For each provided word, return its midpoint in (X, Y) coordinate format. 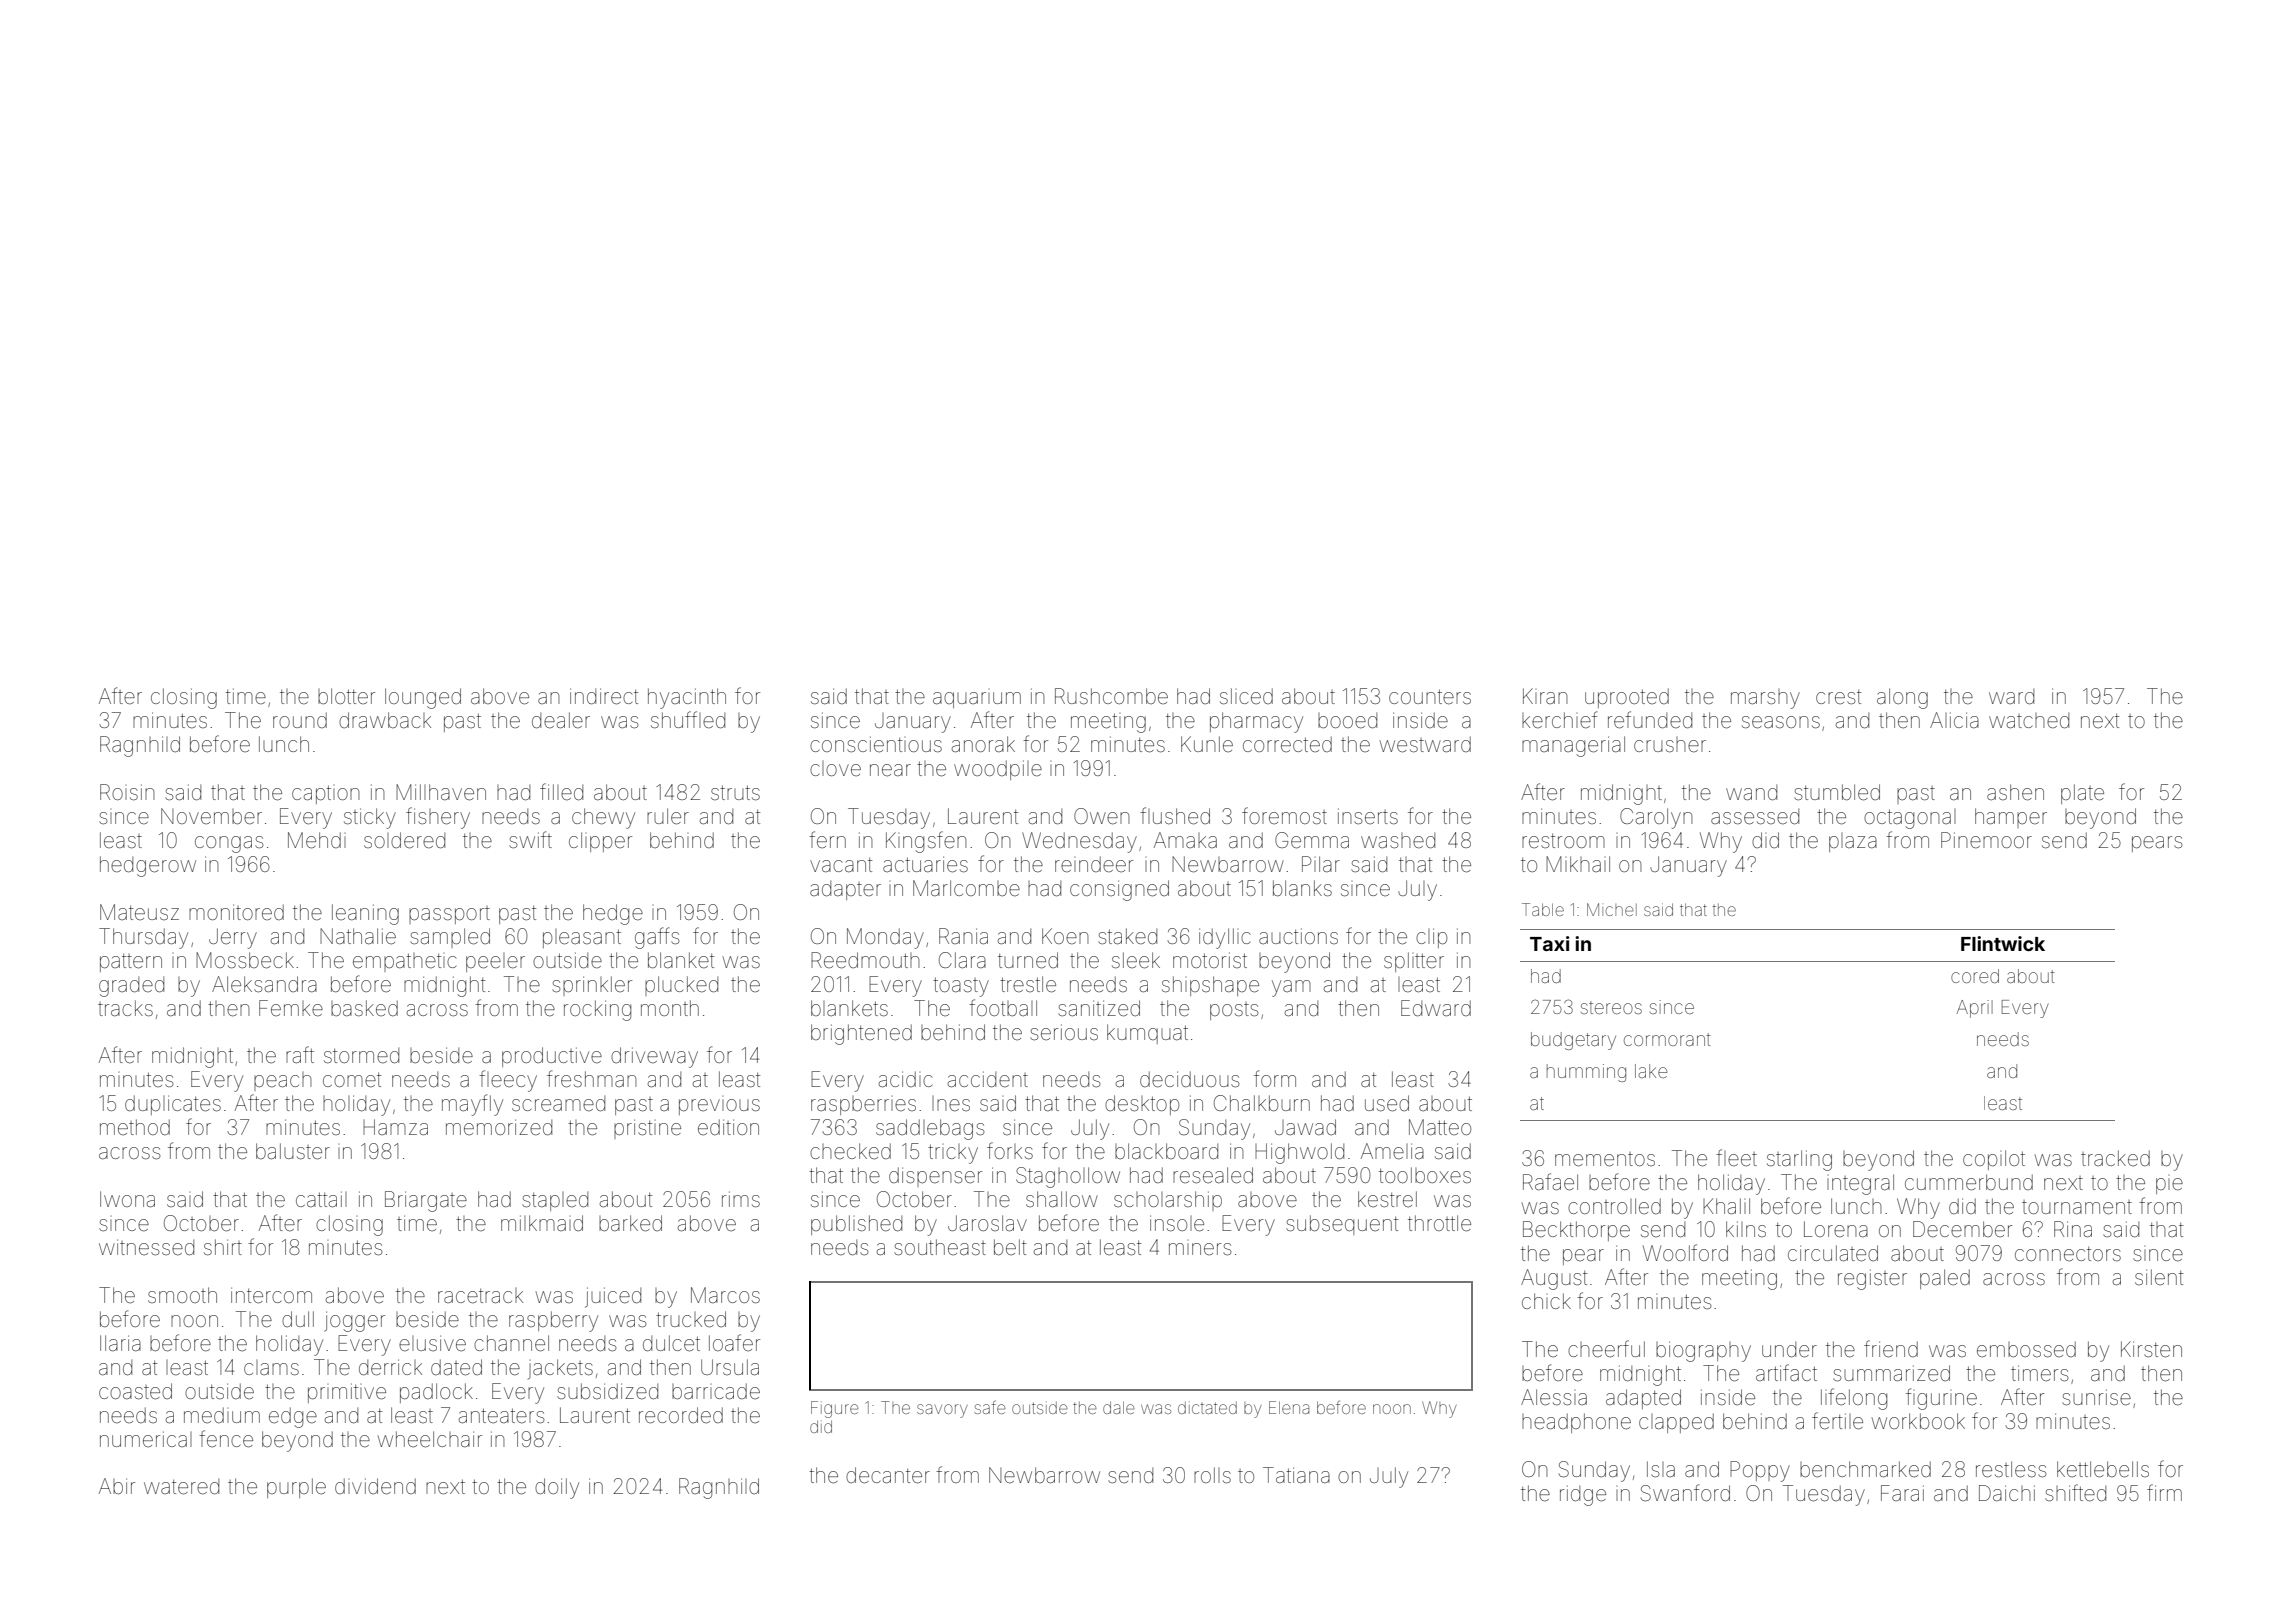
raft (300, 1054)
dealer (561, 720)
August (1554, 1279)
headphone (1576, 1423)
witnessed (146, 1247)
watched (2029, 720)
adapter (845, 890)
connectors (2068, 1254)
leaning (365, 914)
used (1387, 1103)
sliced (1246, 696)
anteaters (501, 1416)
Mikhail (1578, 864)
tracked (2115, 1158)
